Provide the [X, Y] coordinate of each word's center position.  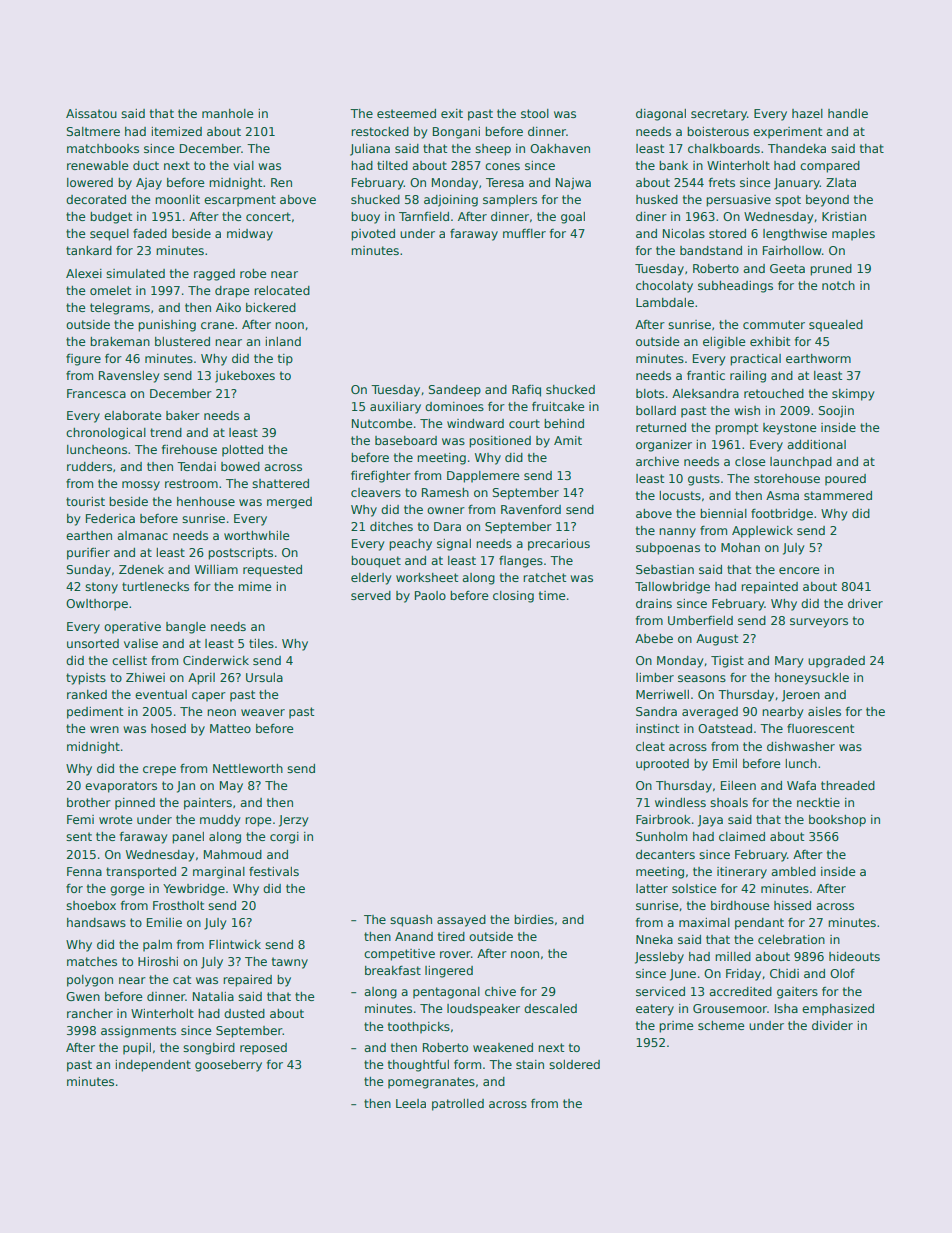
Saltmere [93, 131]
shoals [729, 802]
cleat [650, 746]
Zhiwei [145, 677]
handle [848, 113]
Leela [411, 1103]
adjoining [451, 201]
